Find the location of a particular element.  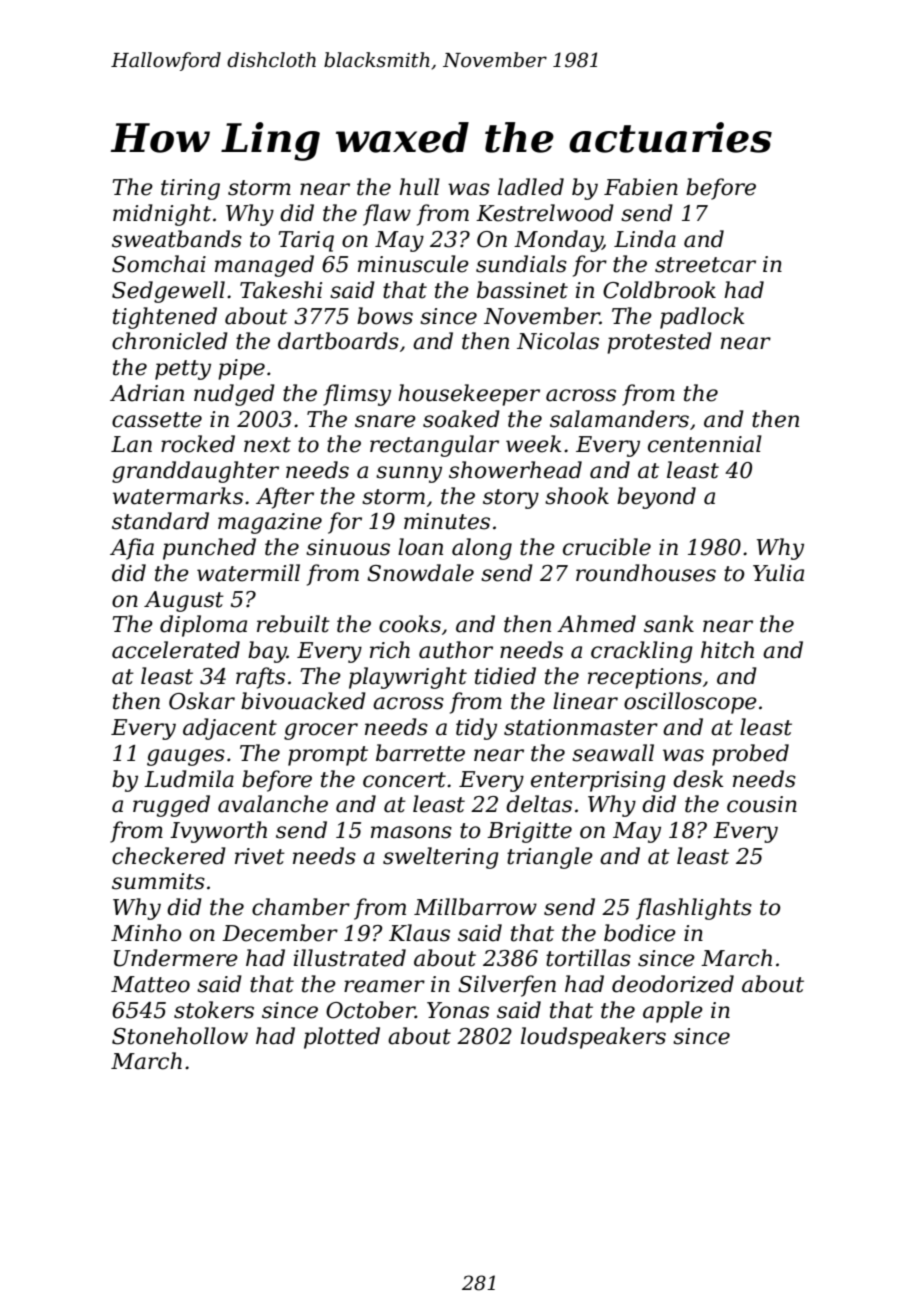

managed is located at coordinates (264, 266).
